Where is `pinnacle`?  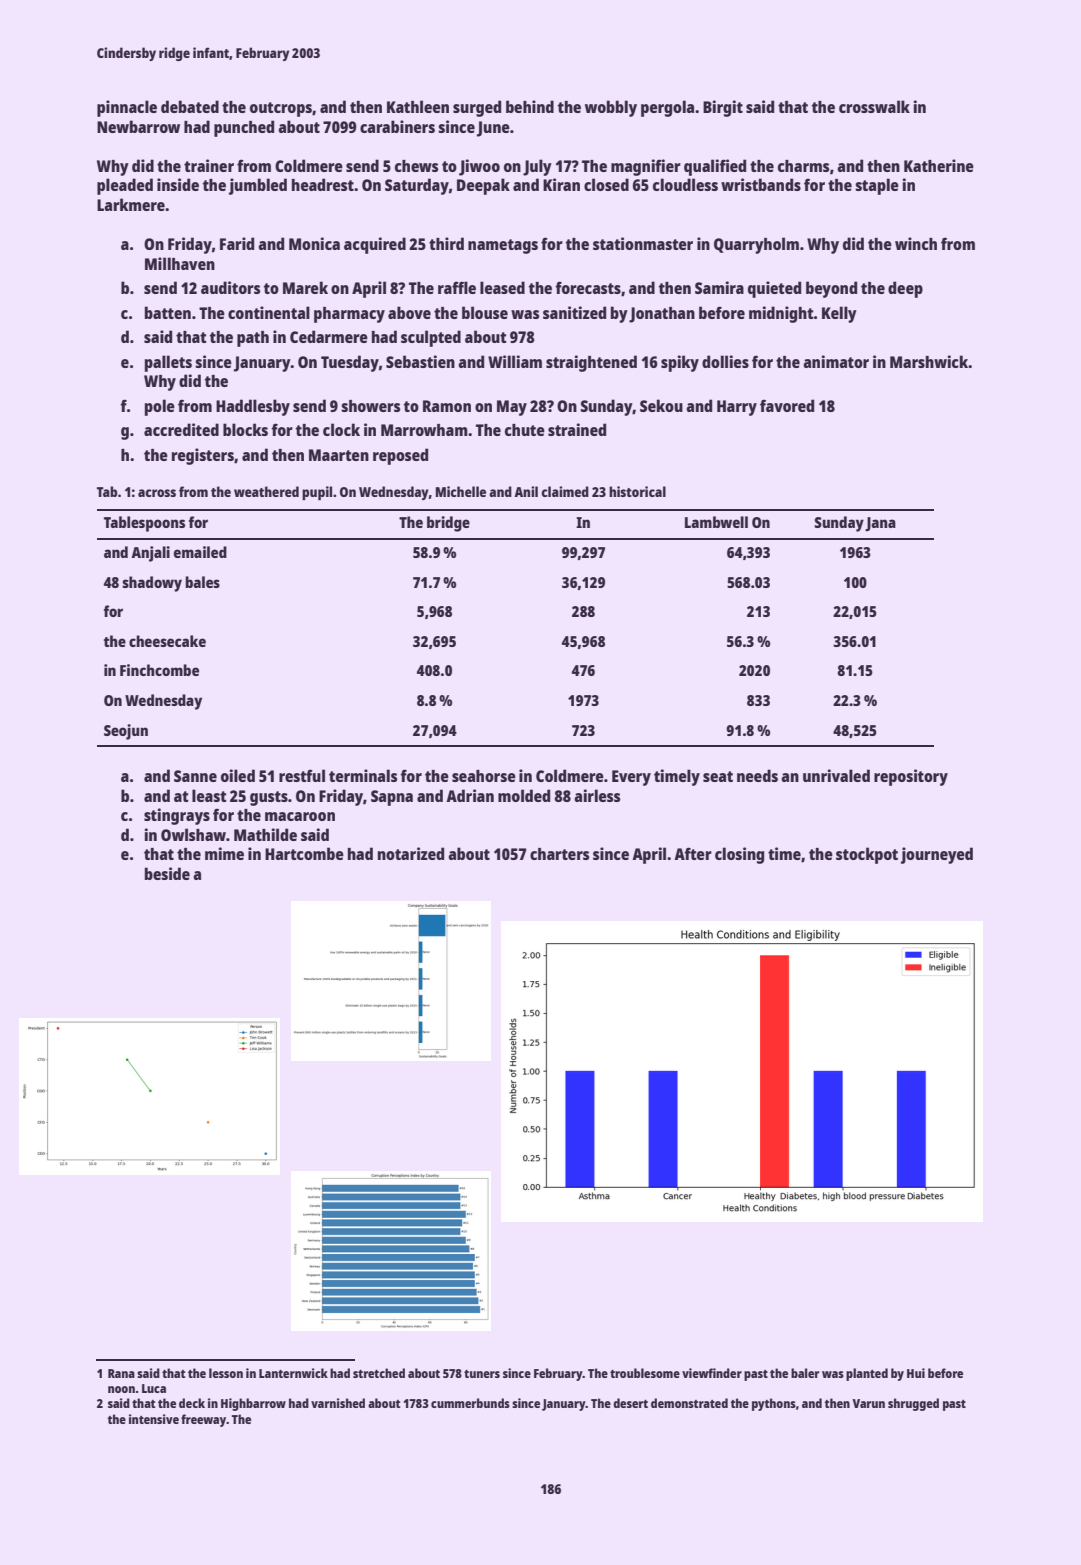 pinnacle is located at coordinates (127, 108).
